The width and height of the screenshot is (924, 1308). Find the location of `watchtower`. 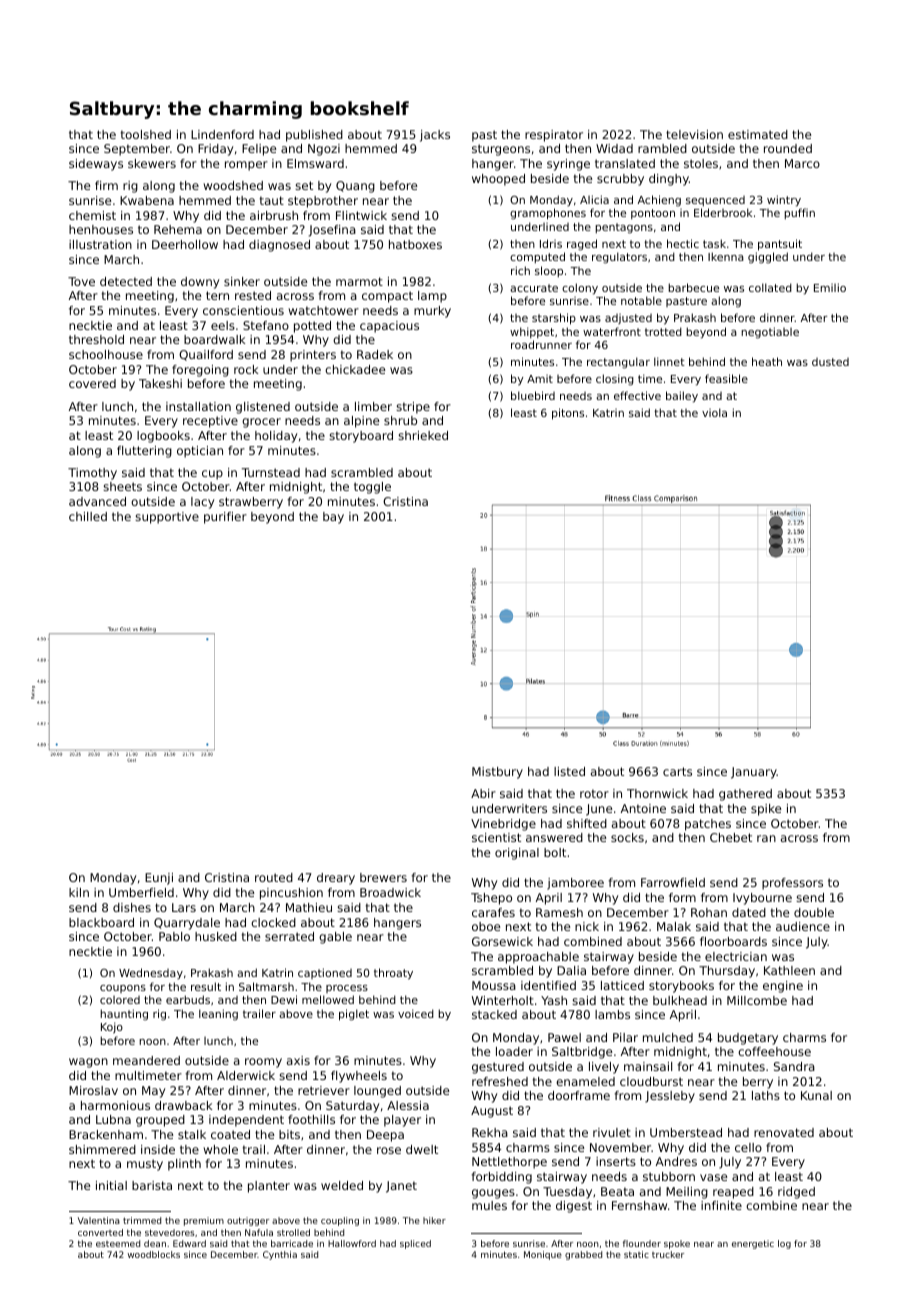

watchtower is located at coordinates (324, 310).
